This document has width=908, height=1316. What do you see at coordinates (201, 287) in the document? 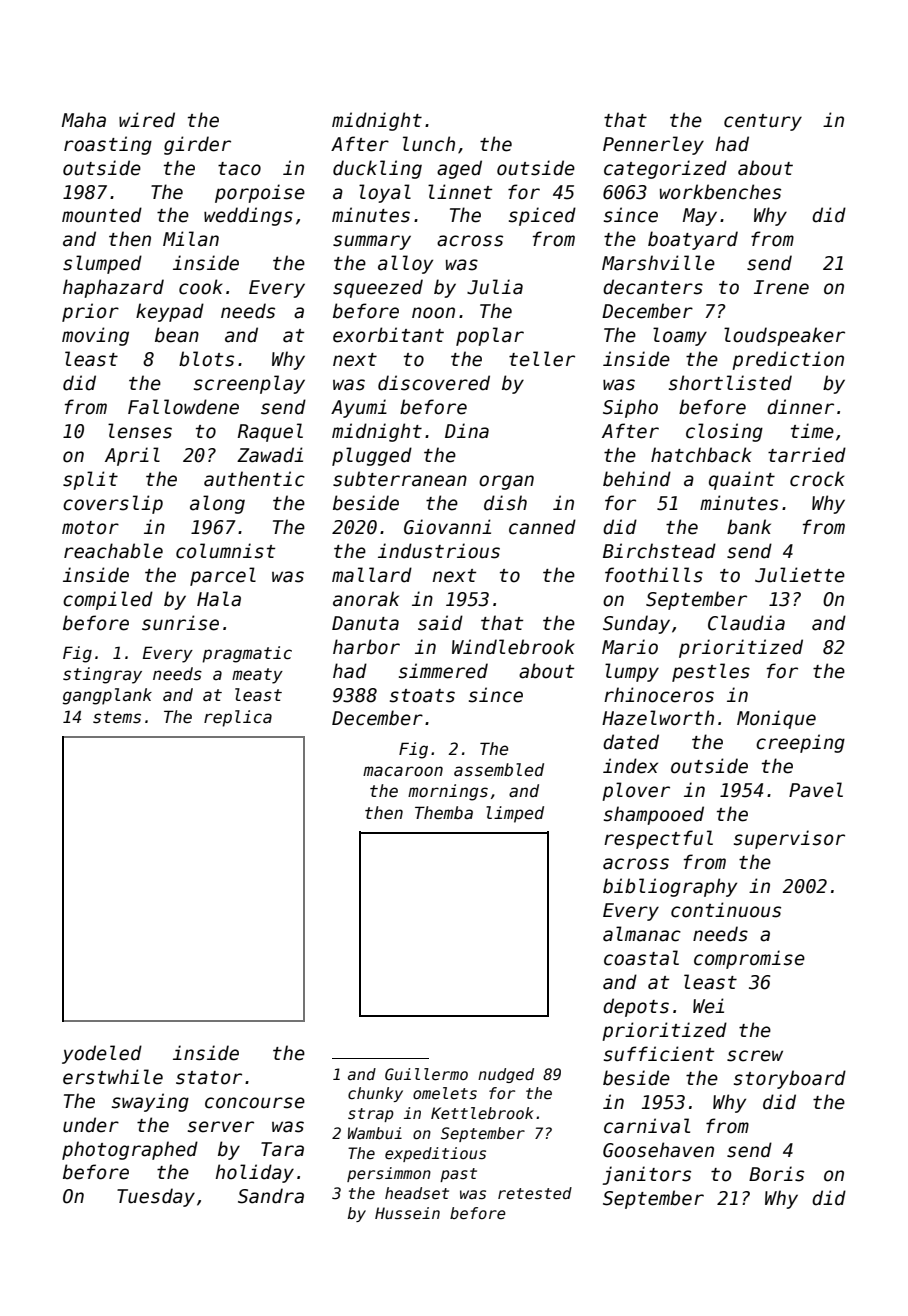
I see `cook` at bounding box center [201, 287].
